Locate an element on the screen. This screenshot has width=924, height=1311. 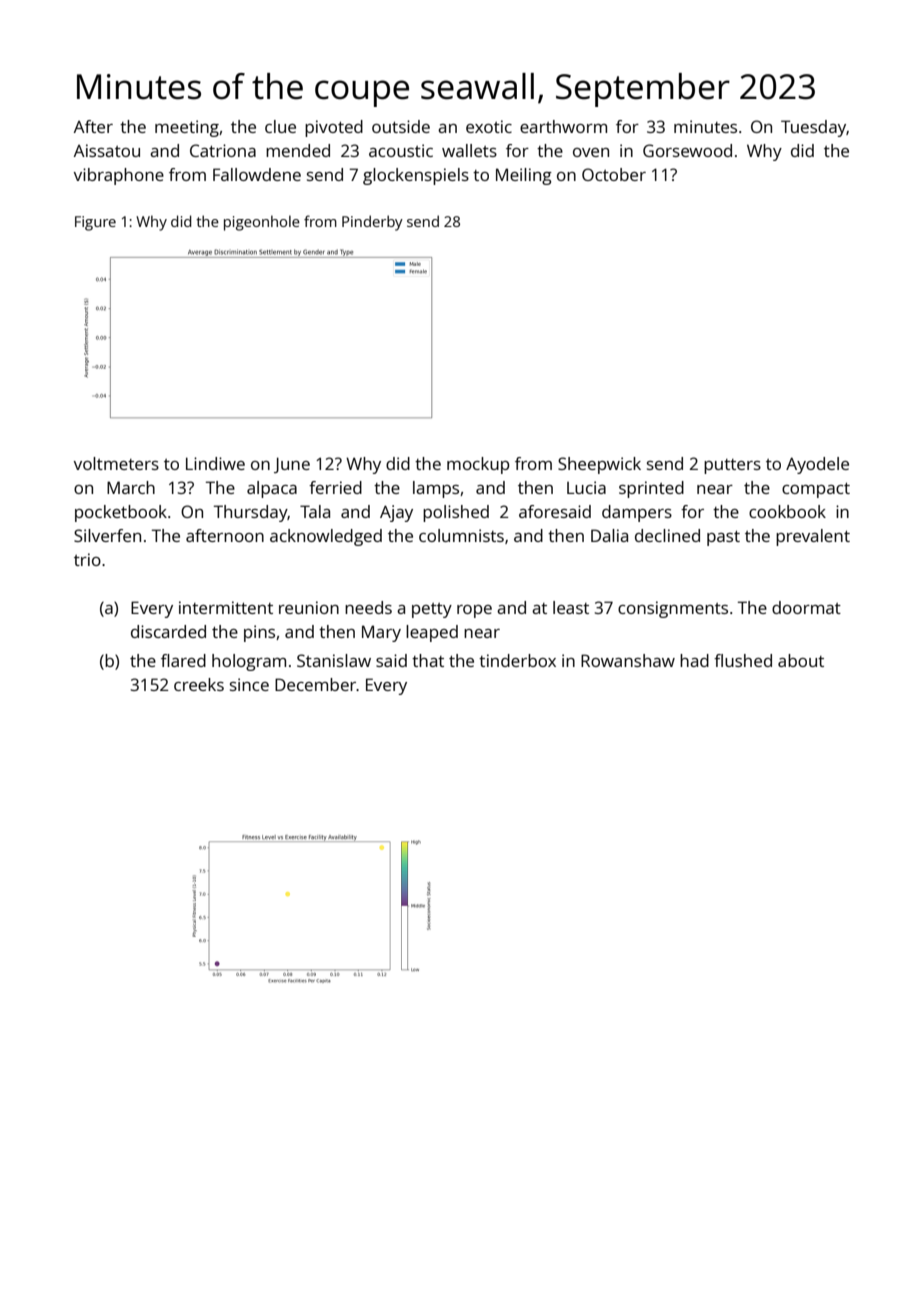
hologram is located at coordinates (249, 662).
